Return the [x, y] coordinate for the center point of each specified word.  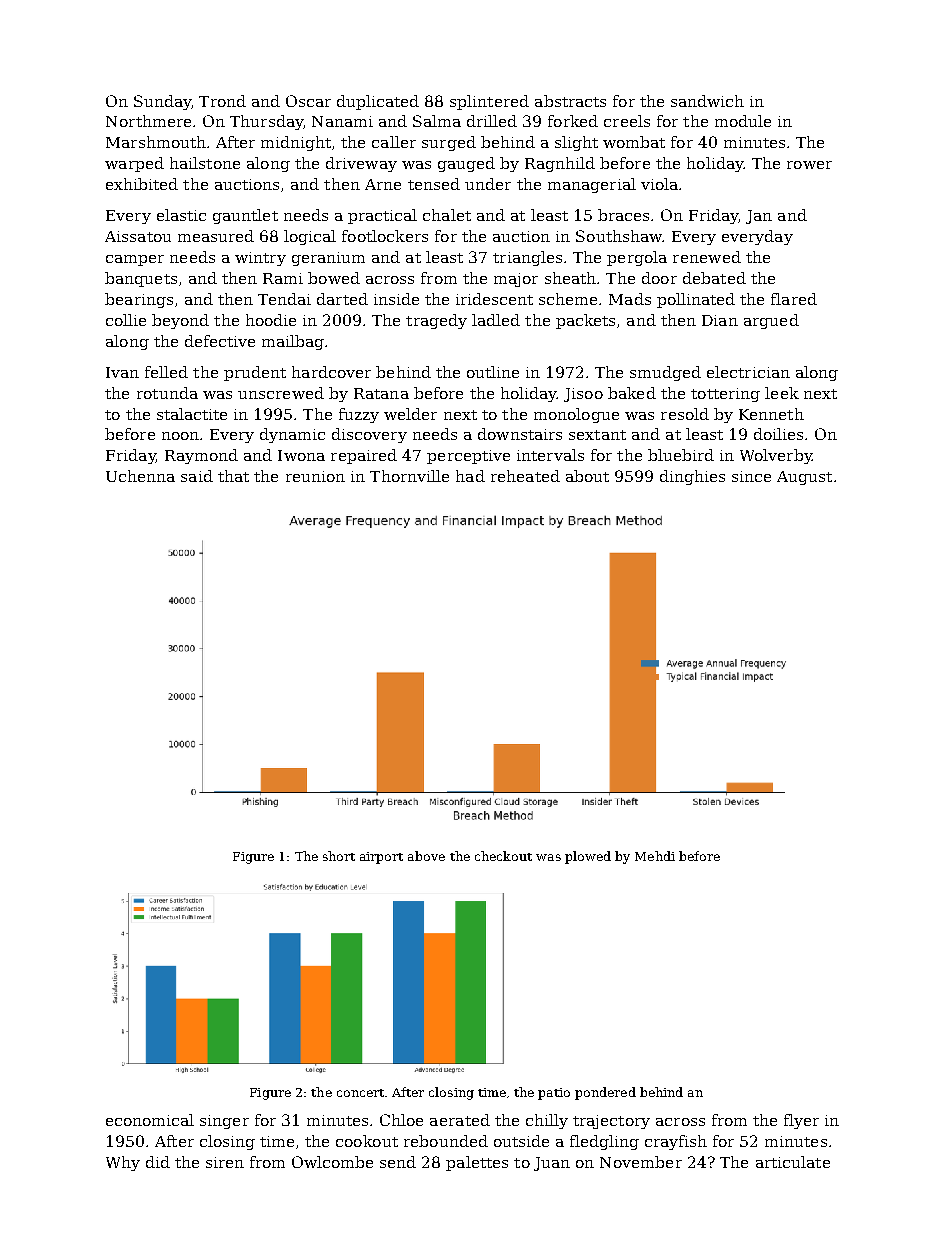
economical [150, 1120]
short [339, 856]
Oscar [308, 101]
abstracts [570, 101]
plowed [588, 857]
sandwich [707, 101]
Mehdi [655, 856]
